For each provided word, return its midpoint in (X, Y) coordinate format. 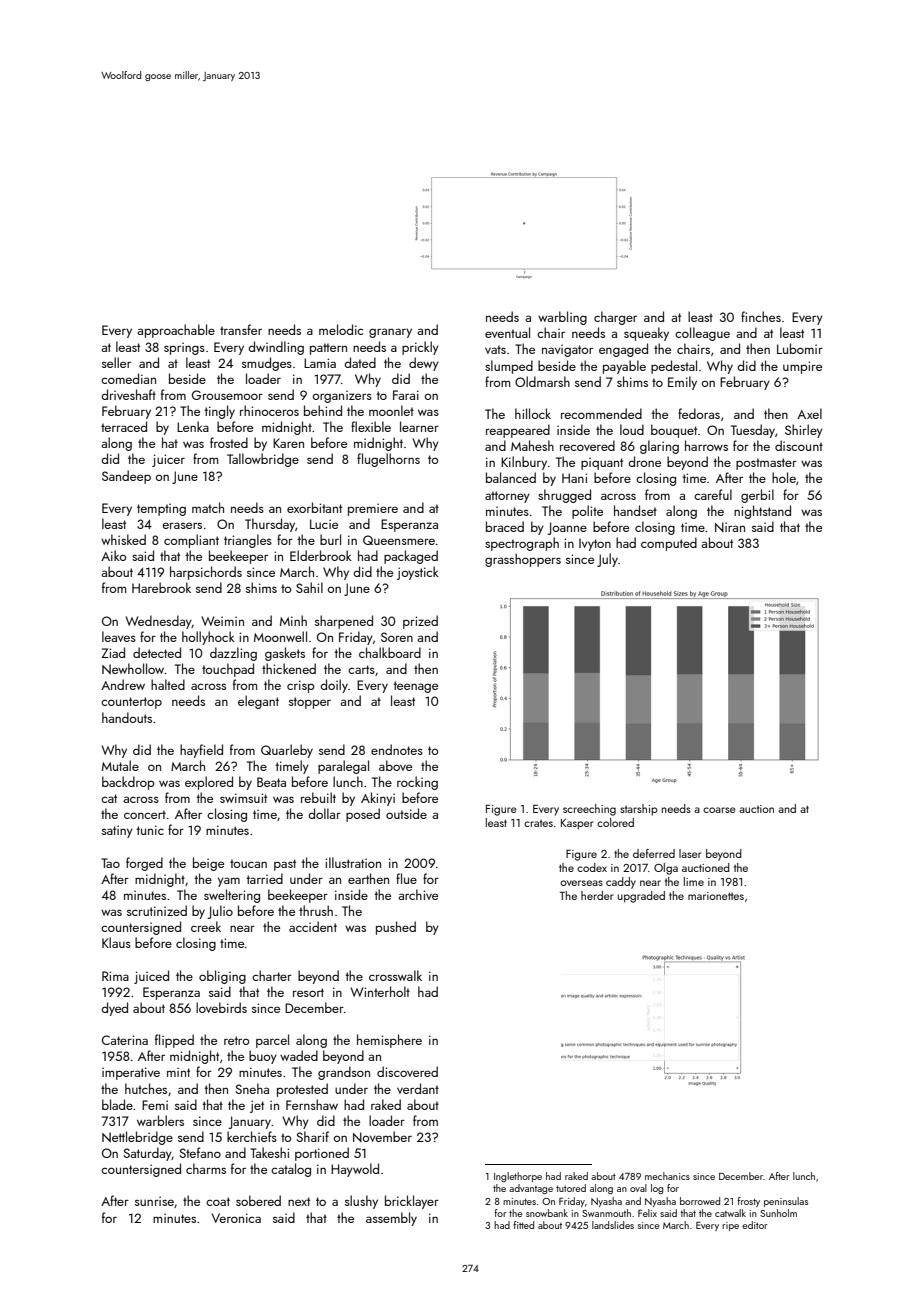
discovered (407, 1071)
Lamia (320, 363)
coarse (719, 810)
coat (218, 1201)
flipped (174, 1041)
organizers (342, 396)
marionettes (716, 896)
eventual (507, 332)
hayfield (201, 751)
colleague (702, 334)
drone (644, 461)
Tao (110, 863)
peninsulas (786, 1202)
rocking (417, 783)
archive (418, 894)
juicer (168, 460)
